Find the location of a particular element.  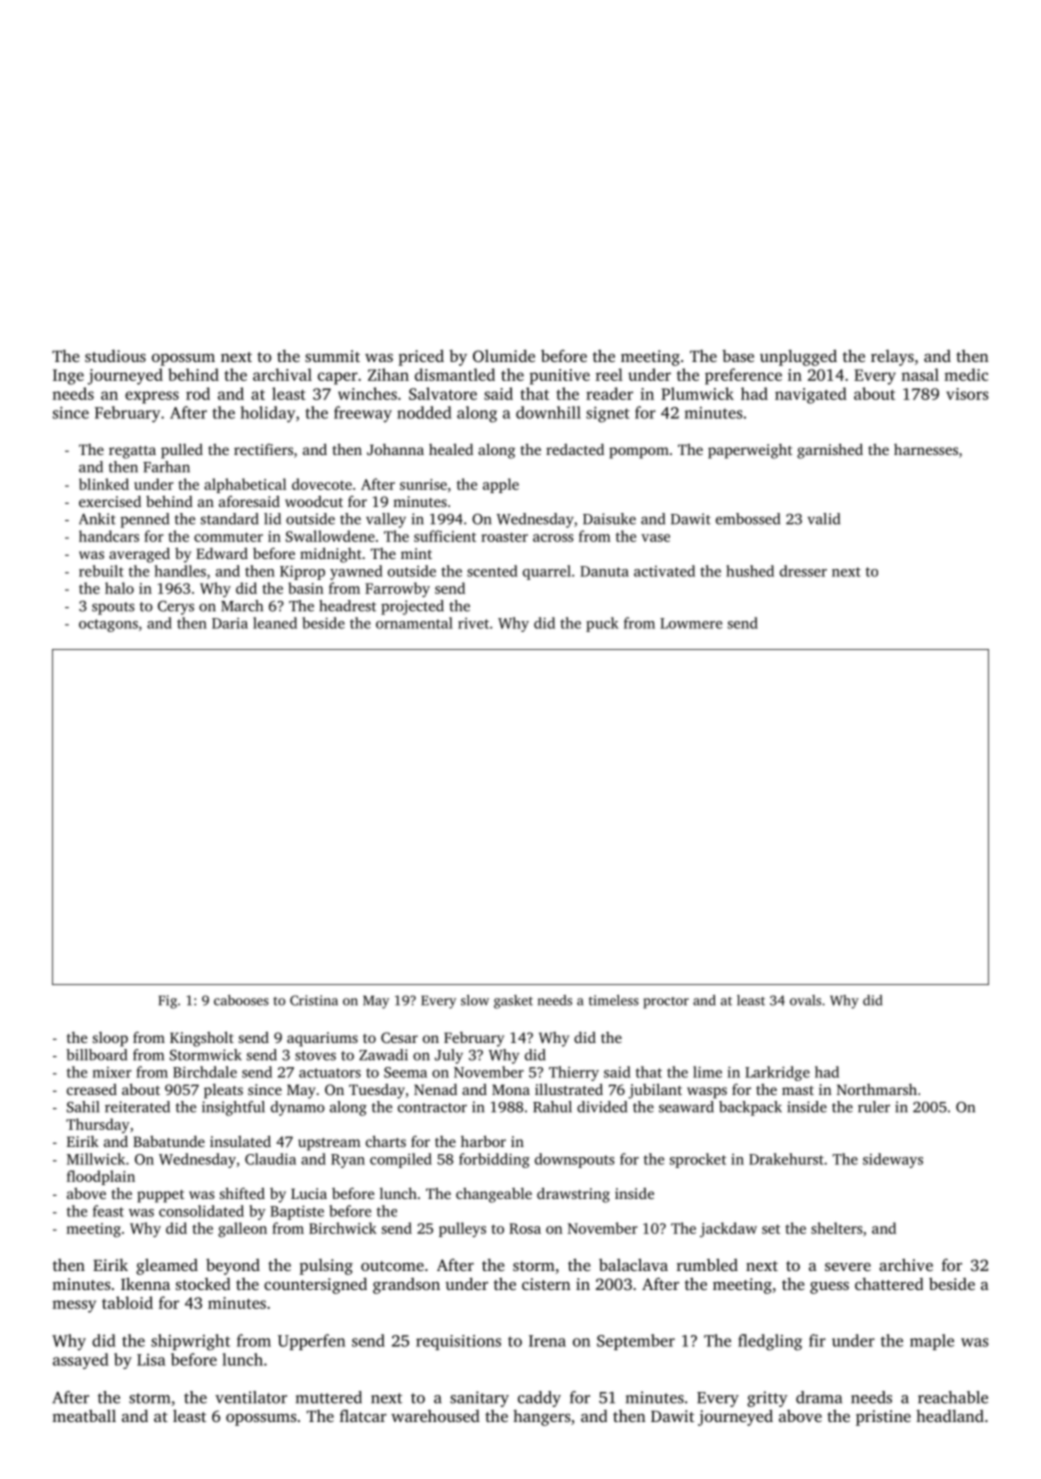

meatball is located at coordinates (84, 1415).
